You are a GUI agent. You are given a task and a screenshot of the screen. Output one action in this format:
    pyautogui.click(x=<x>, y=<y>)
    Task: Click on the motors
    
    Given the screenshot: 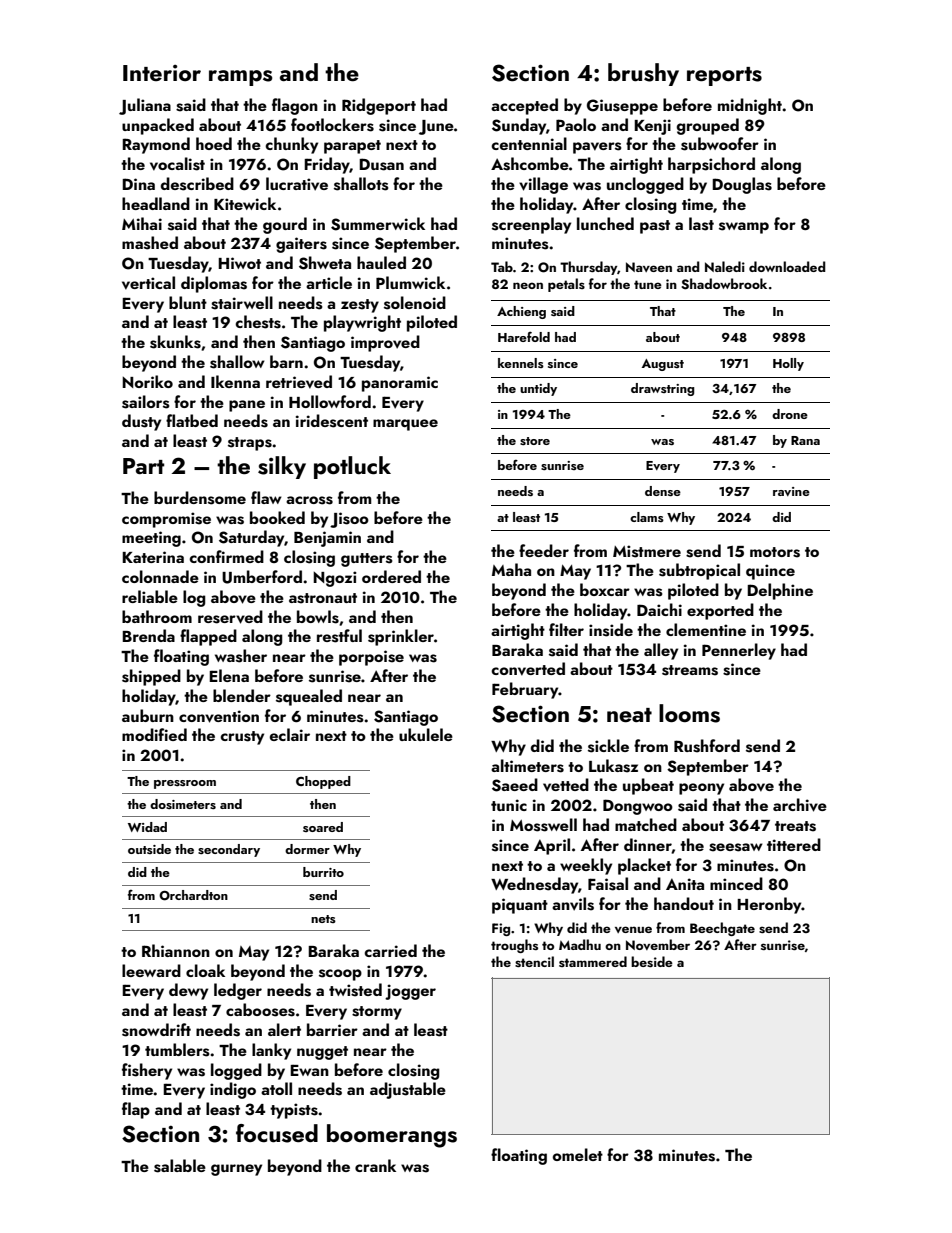 What is the action you would take?
    pyautogui.click(x=775, y=552)
